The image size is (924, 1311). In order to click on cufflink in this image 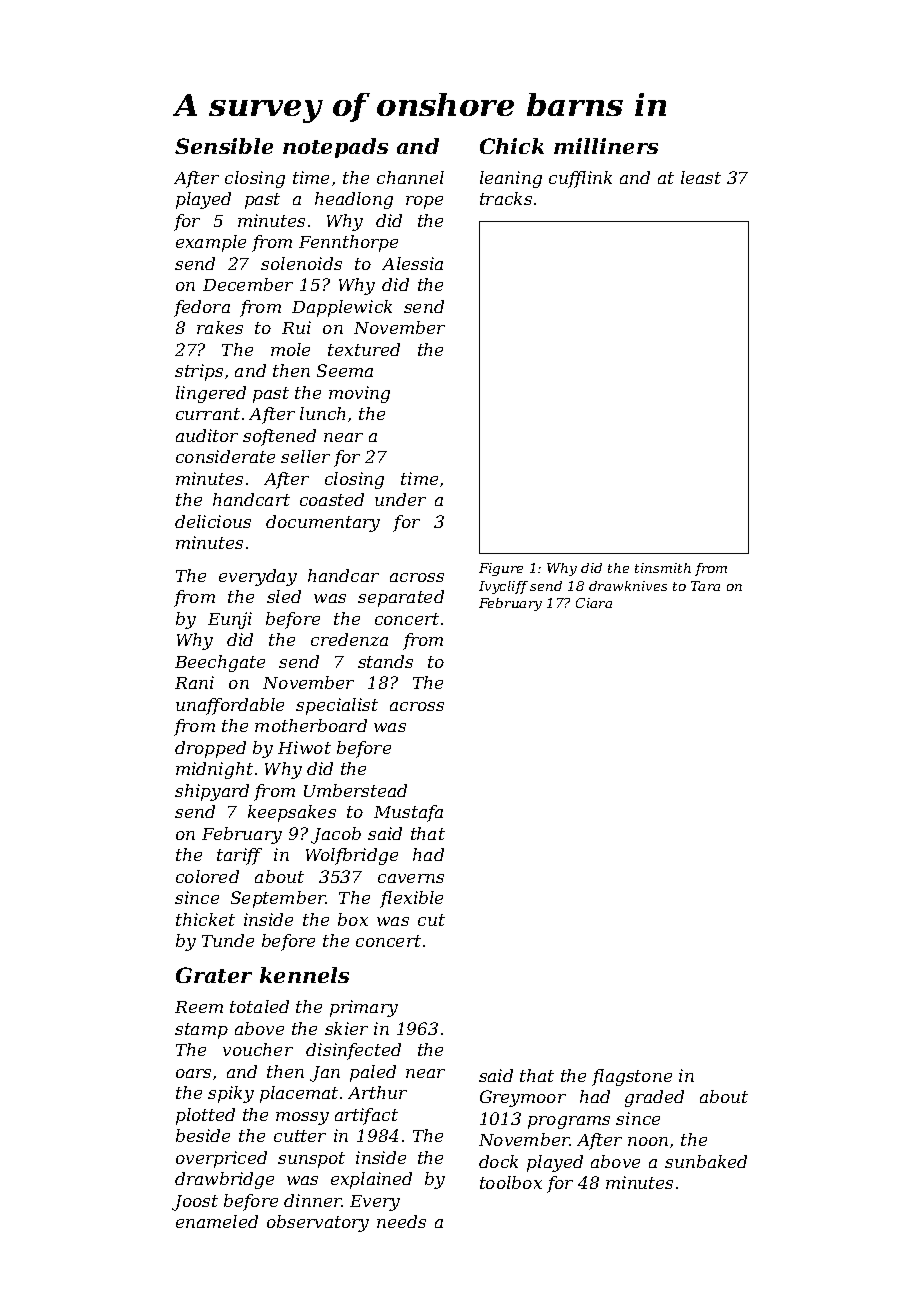, I will do `click(580, 179)`.
